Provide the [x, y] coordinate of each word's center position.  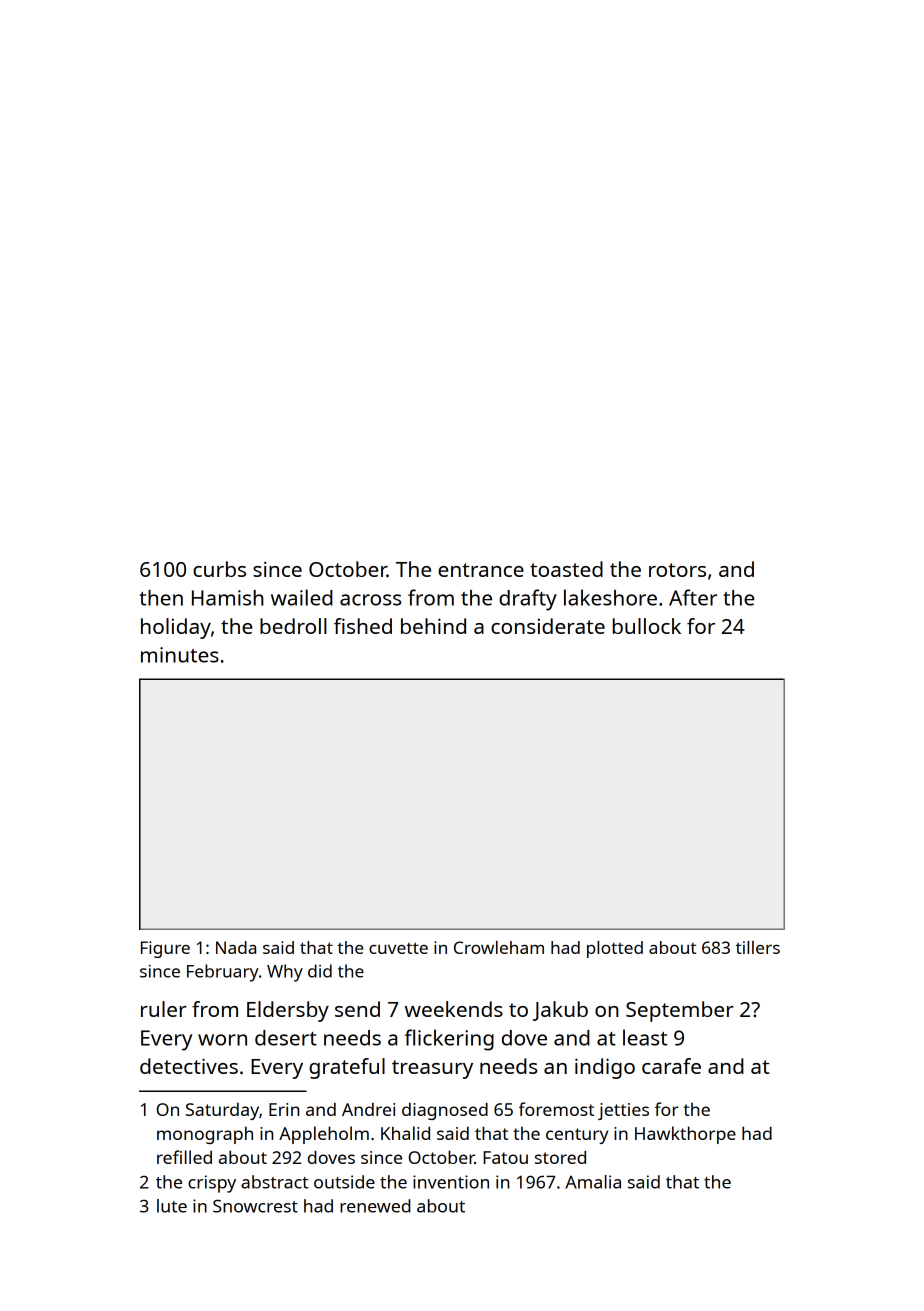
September [680, 1011]
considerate [548, 626]
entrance [481, 570]
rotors [677, 570]
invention [451, 1182]
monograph [205, 1135]
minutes [180, 655]
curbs [219, 569]
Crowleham [499, 947]
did [320, 971]
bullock [647, 626]
